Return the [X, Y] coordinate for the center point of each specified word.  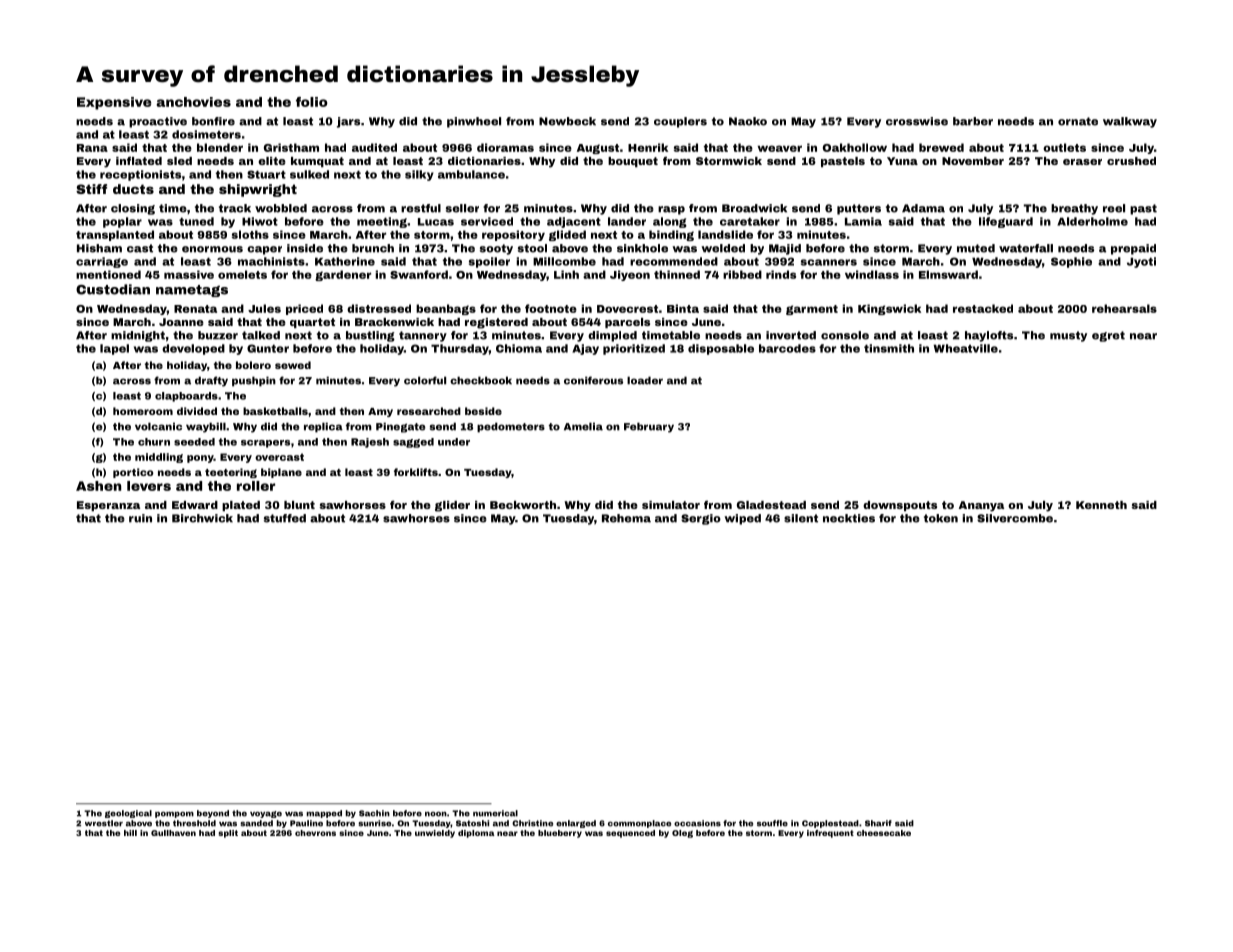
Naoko [748, 121]
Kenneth [1101, 505]
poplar [122, 222]
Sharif [878, 823]
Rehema [626, 518]
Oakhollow [855, 147]
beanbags [446, 309]
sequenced [630, 834]
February [649, 427]
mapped [324, 814]
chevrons [315, 833]
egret [1108, 336]
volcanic [158, 426]
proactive [158, 122]
